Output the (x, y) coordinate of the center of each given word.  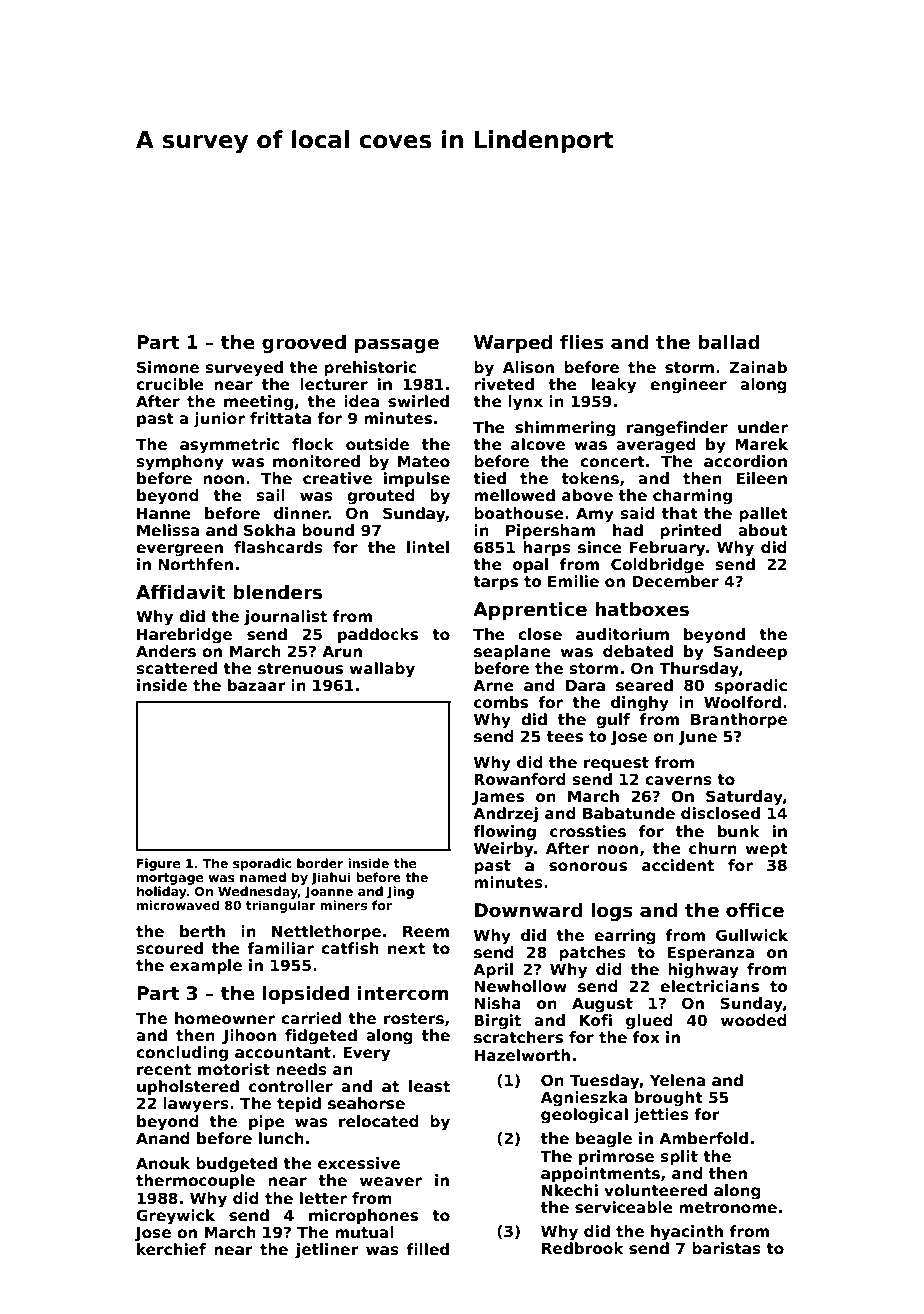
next (406, 948)
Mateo (424, 461)
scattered (177, 668)
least (429, 1086)
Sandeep (750, 652)
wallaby (382, 670)
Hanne (164, 513)
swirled (418, 401)
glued (649, 1022)
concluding (182, 1054)
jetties (661, 1116)
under (763, 427)
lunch (281, 1138)
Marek (761, 444)
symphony (180, 463)
